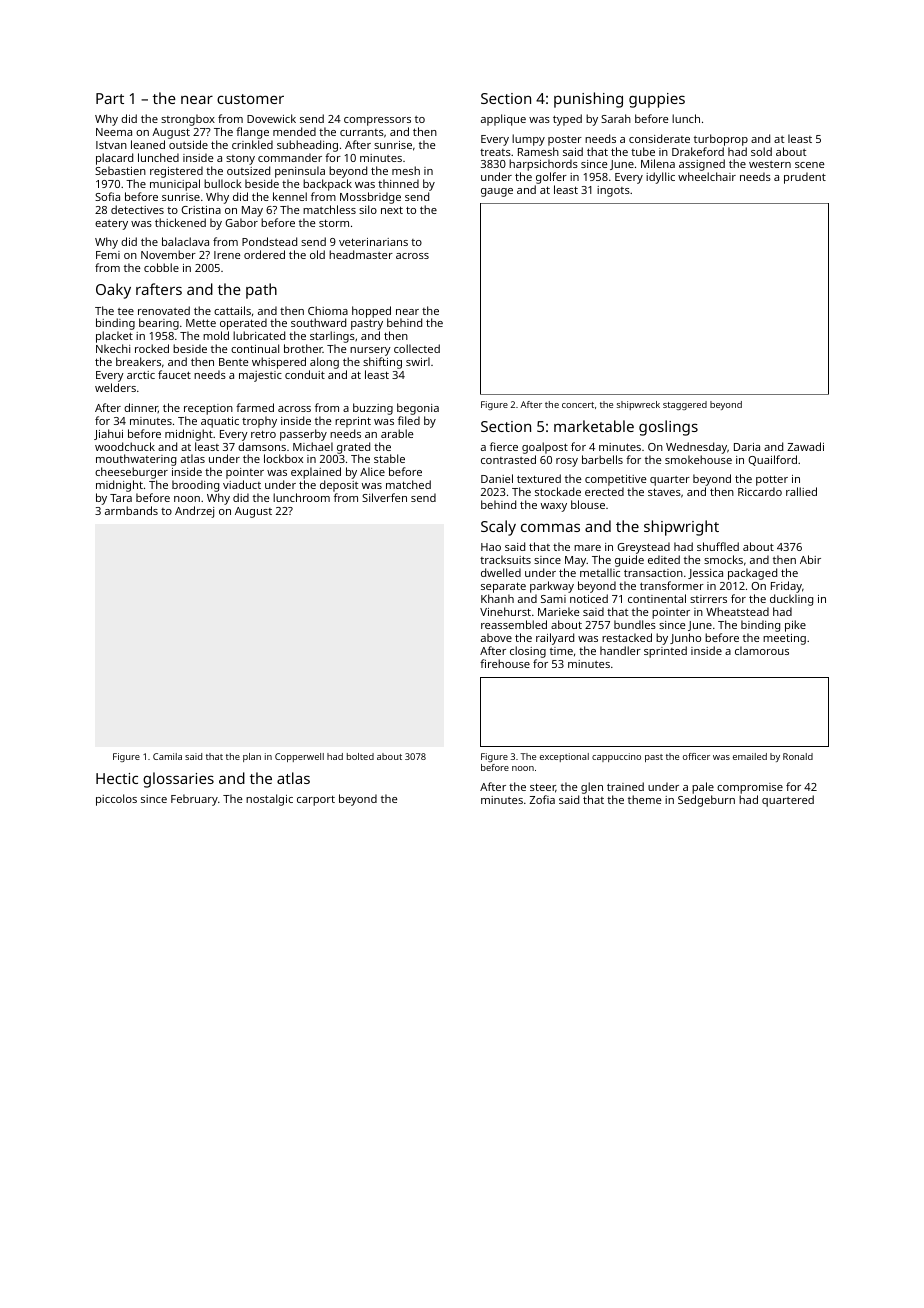 This screenshot has height=1308, width=924. I want to click on Vinehurst, so click(505, 611).
